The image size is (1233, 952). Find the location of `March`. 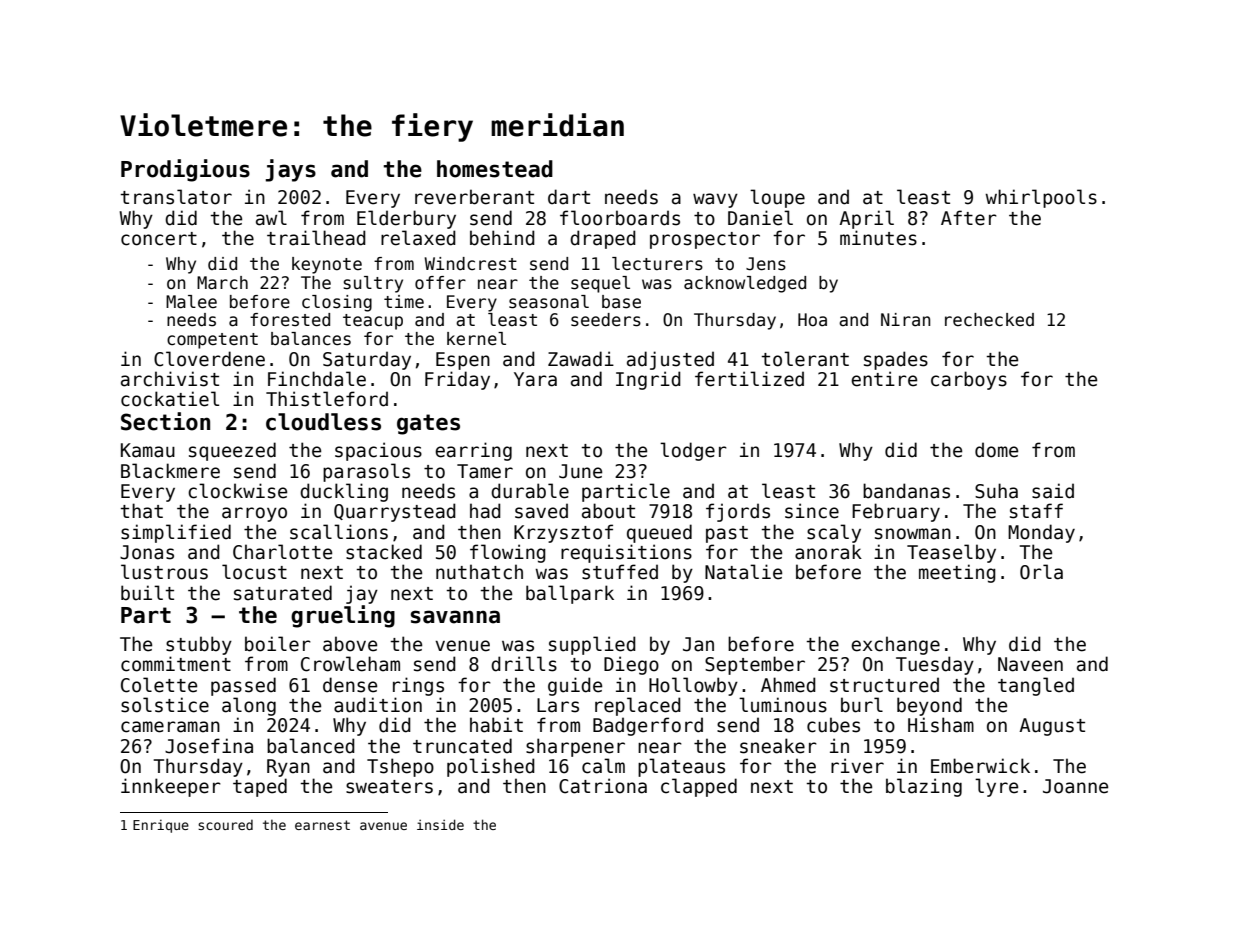

March is located at coordinates (222, 283).
